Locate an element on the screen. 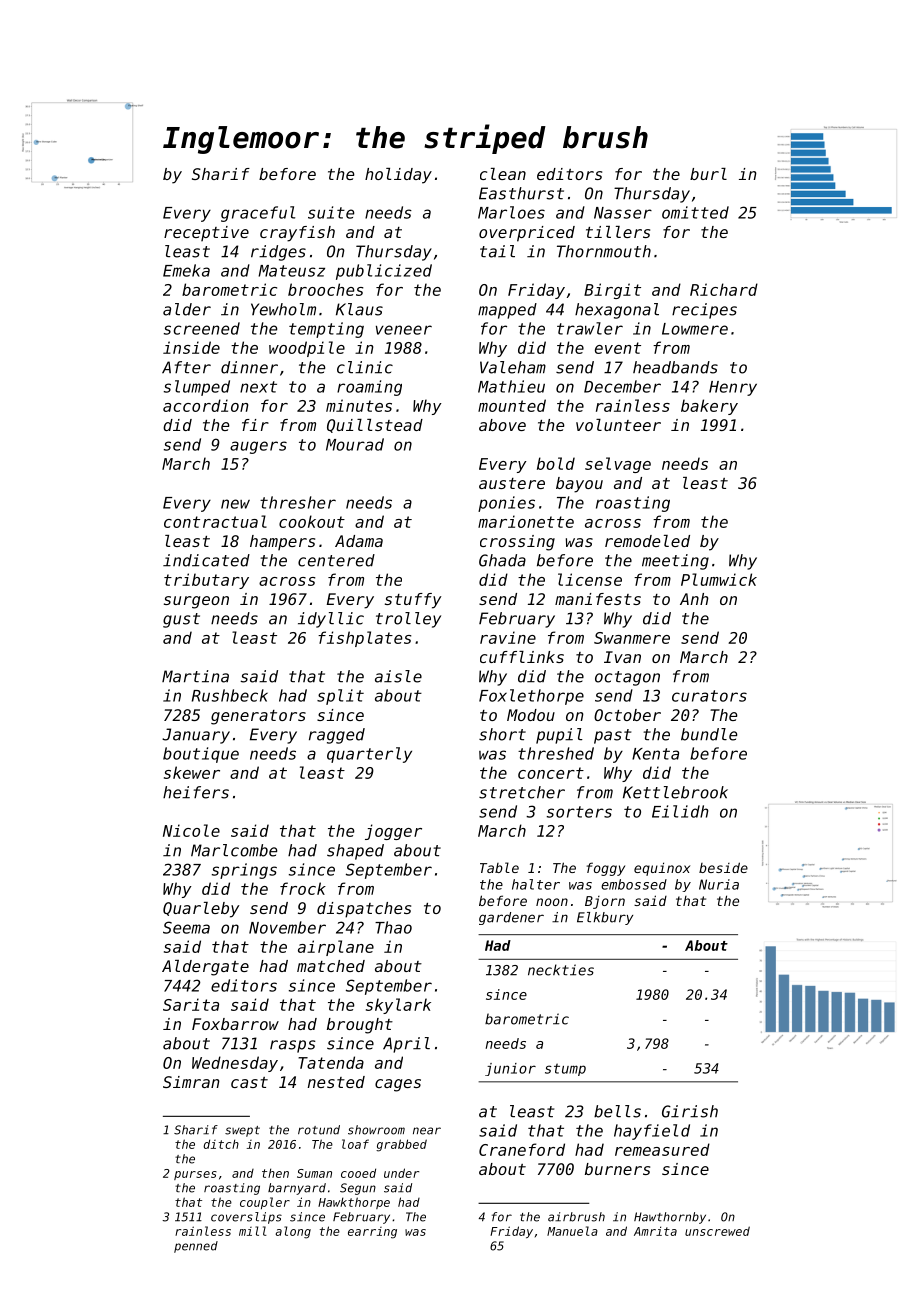 The width and height of the screenshot is (924, 1311). Richard is located at coordinates (724, 289).
